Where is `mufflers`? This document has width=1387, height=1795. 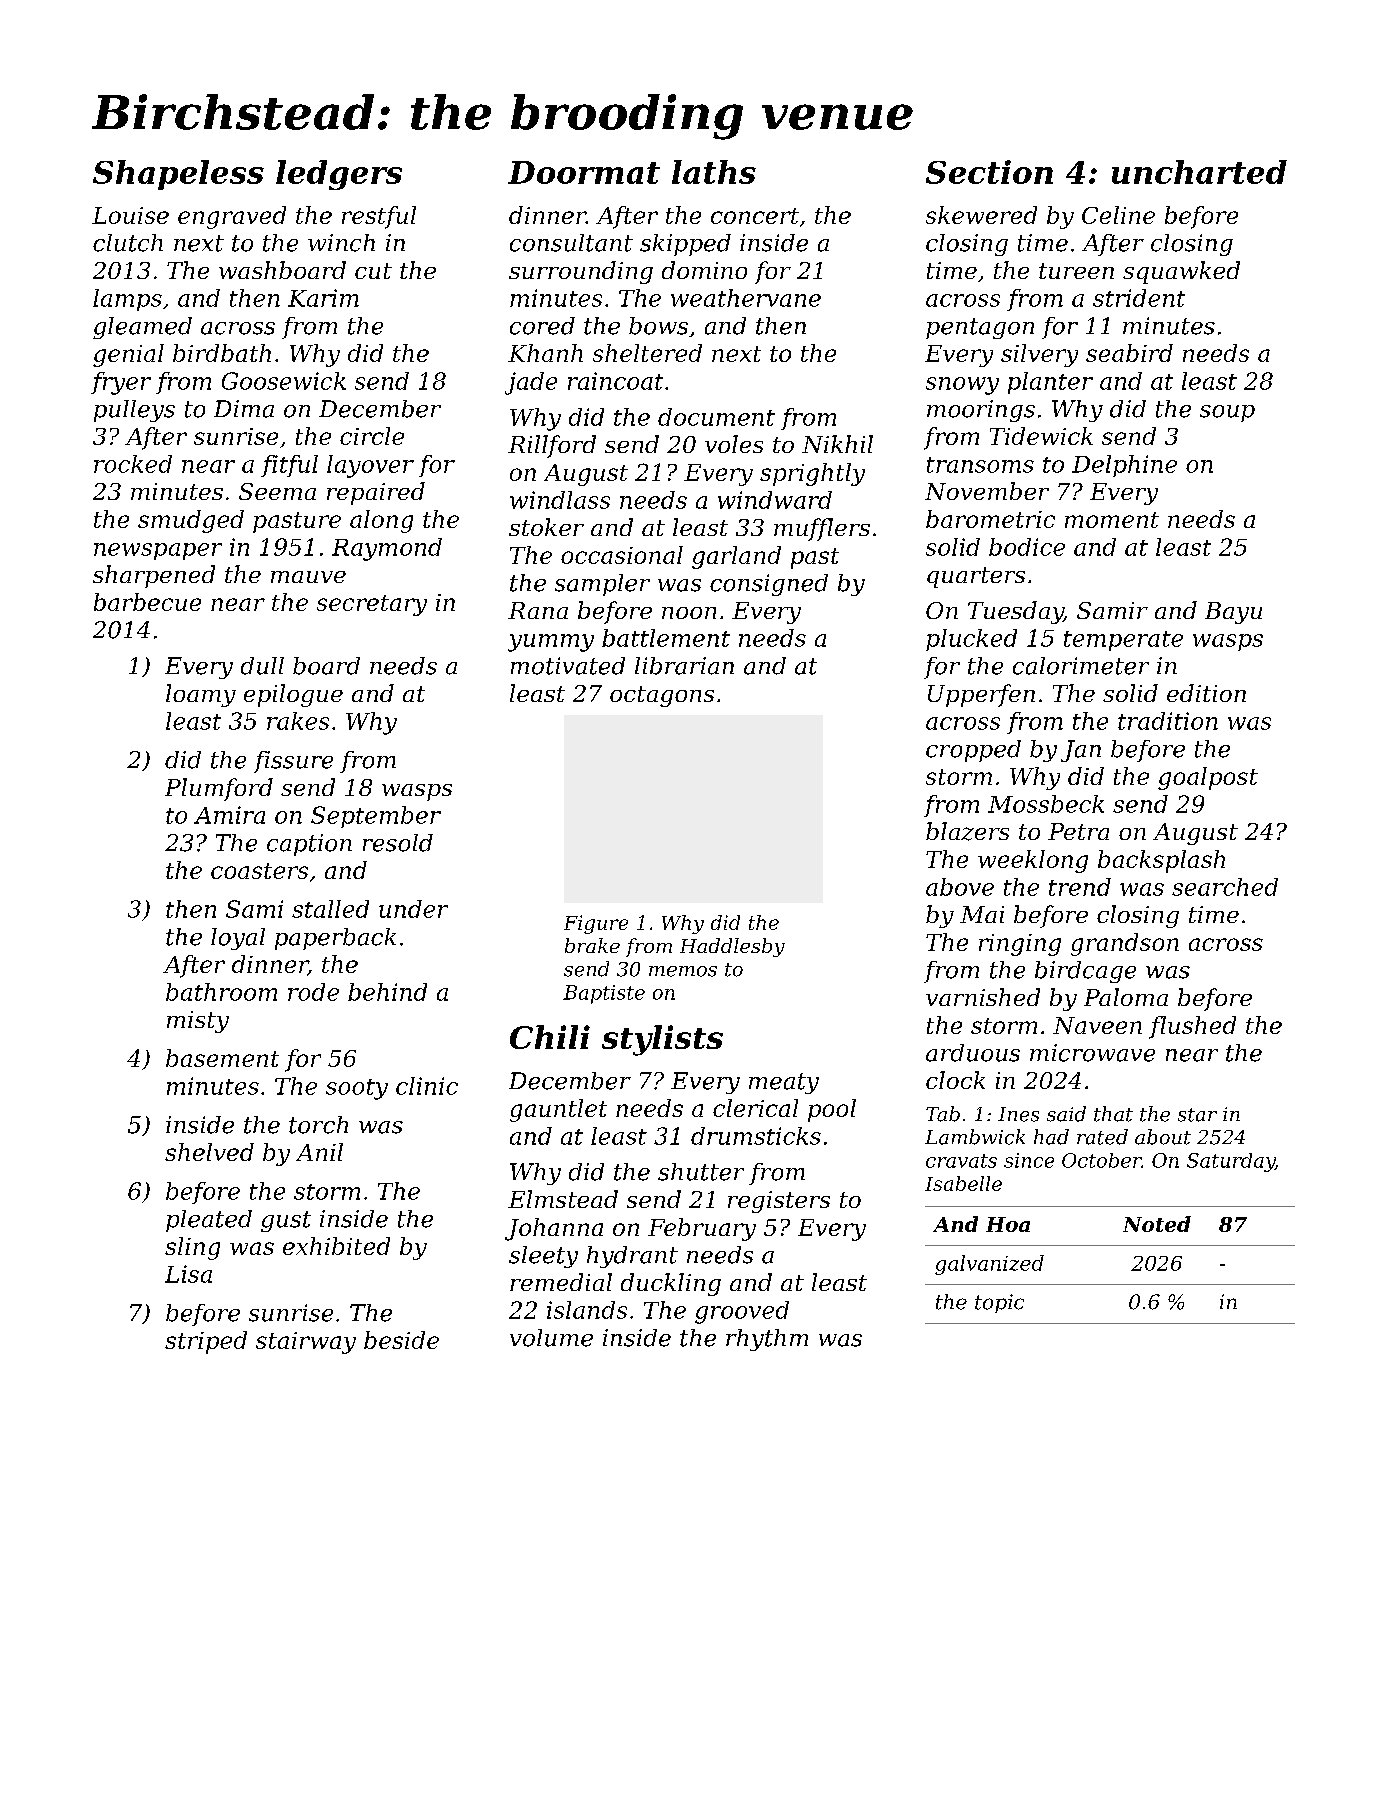
mufflers is located at coordinates (822, 529).
